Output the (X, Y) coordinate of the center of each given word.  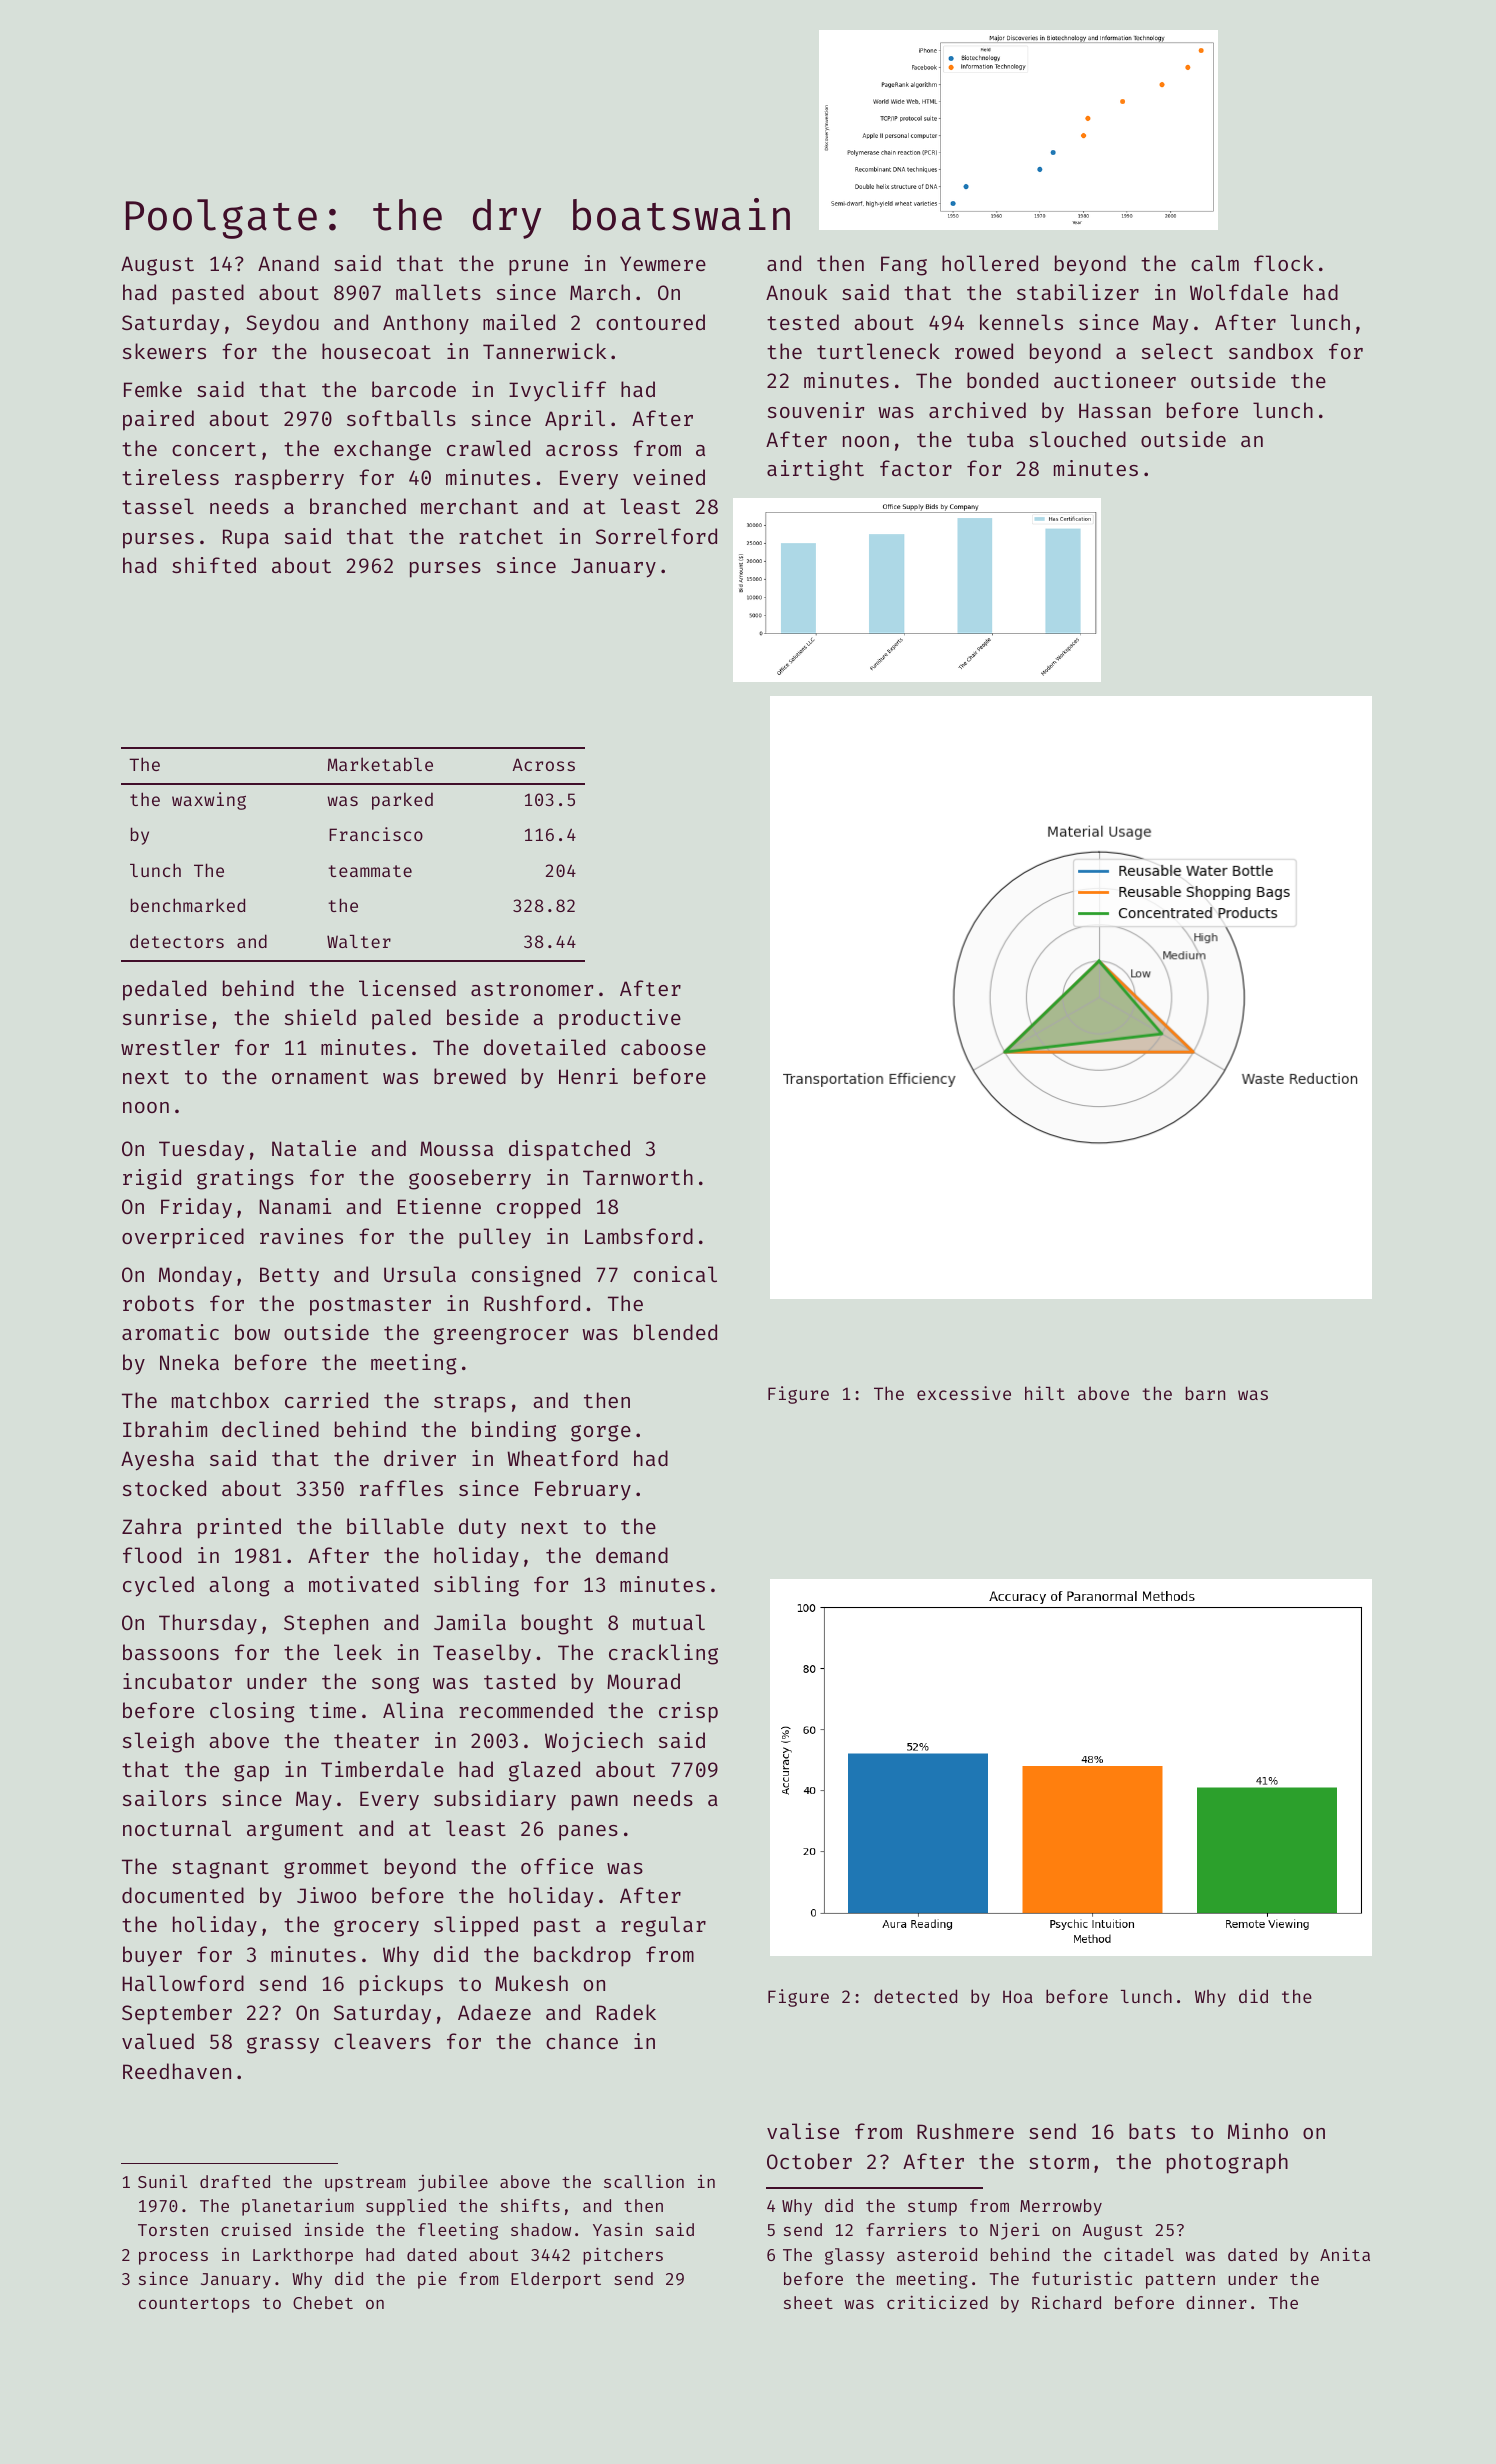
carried (326, 1400)
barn (1205, 1393)
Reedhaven (177, 2071)
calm (1215, 263)
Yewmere (663, 263)
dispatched (569, 1150)
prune (538, 268)
